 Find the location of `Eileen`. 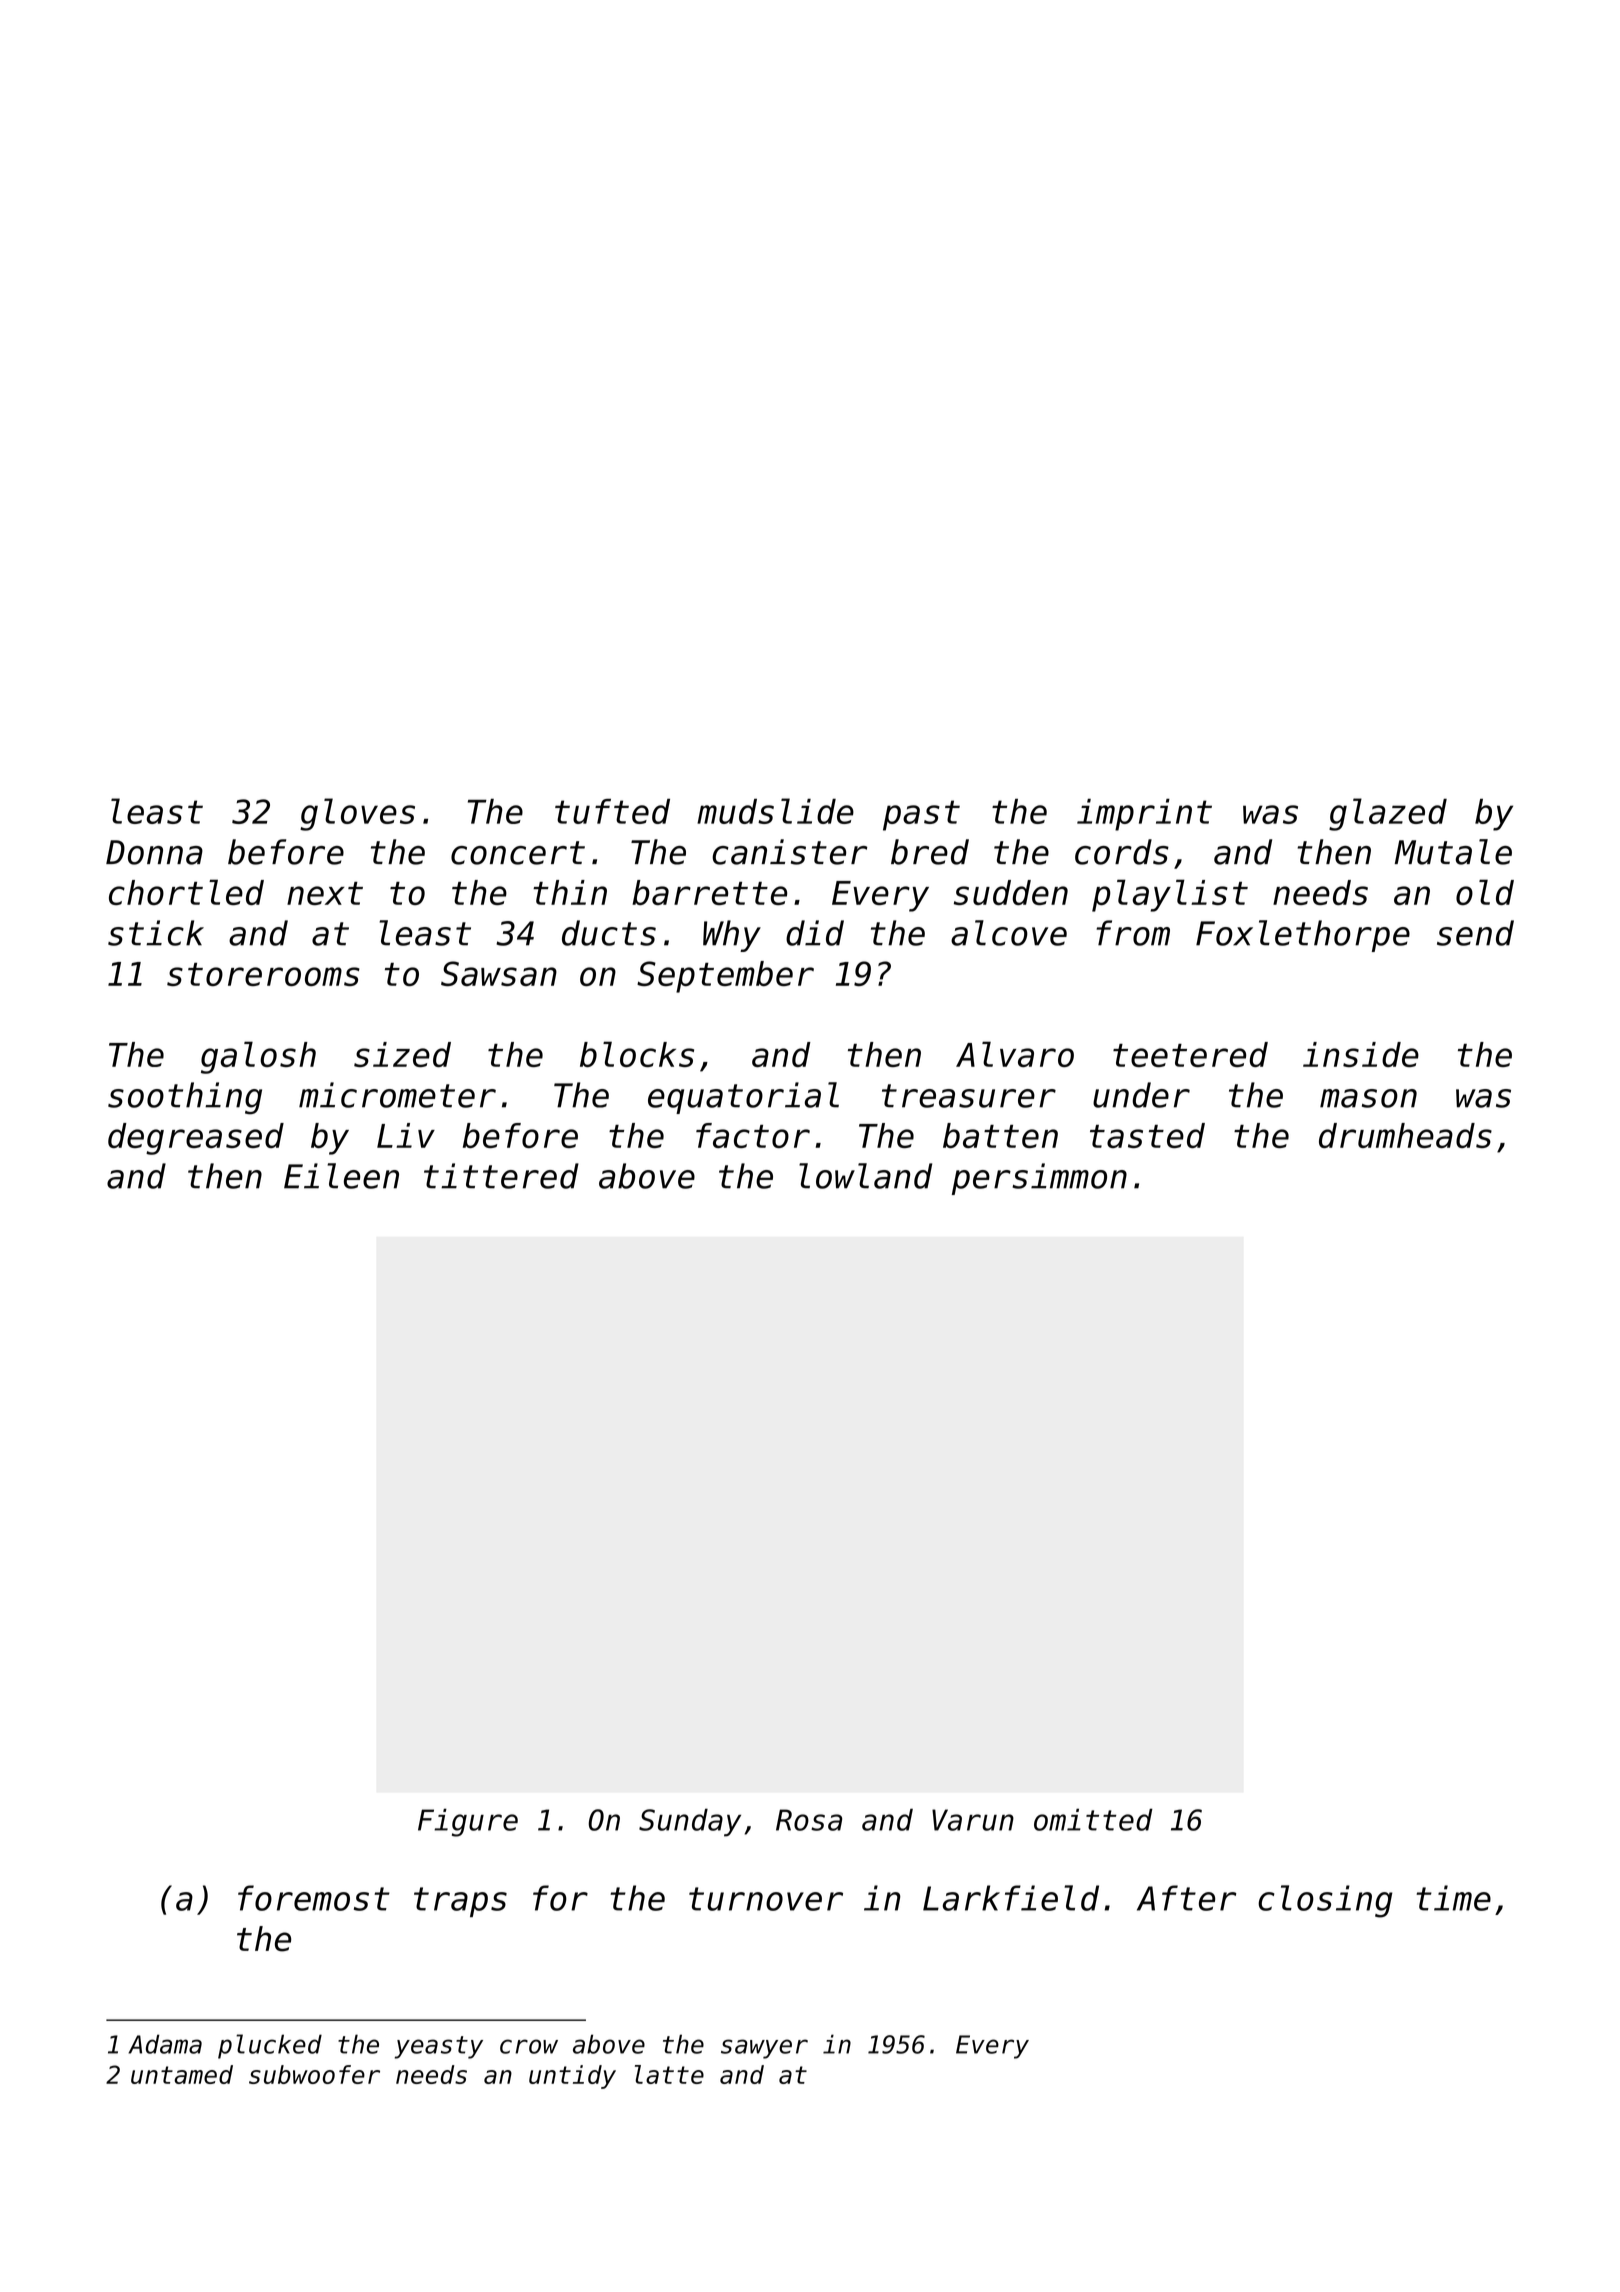

Eileen is located at coordinates (341, 1176).
